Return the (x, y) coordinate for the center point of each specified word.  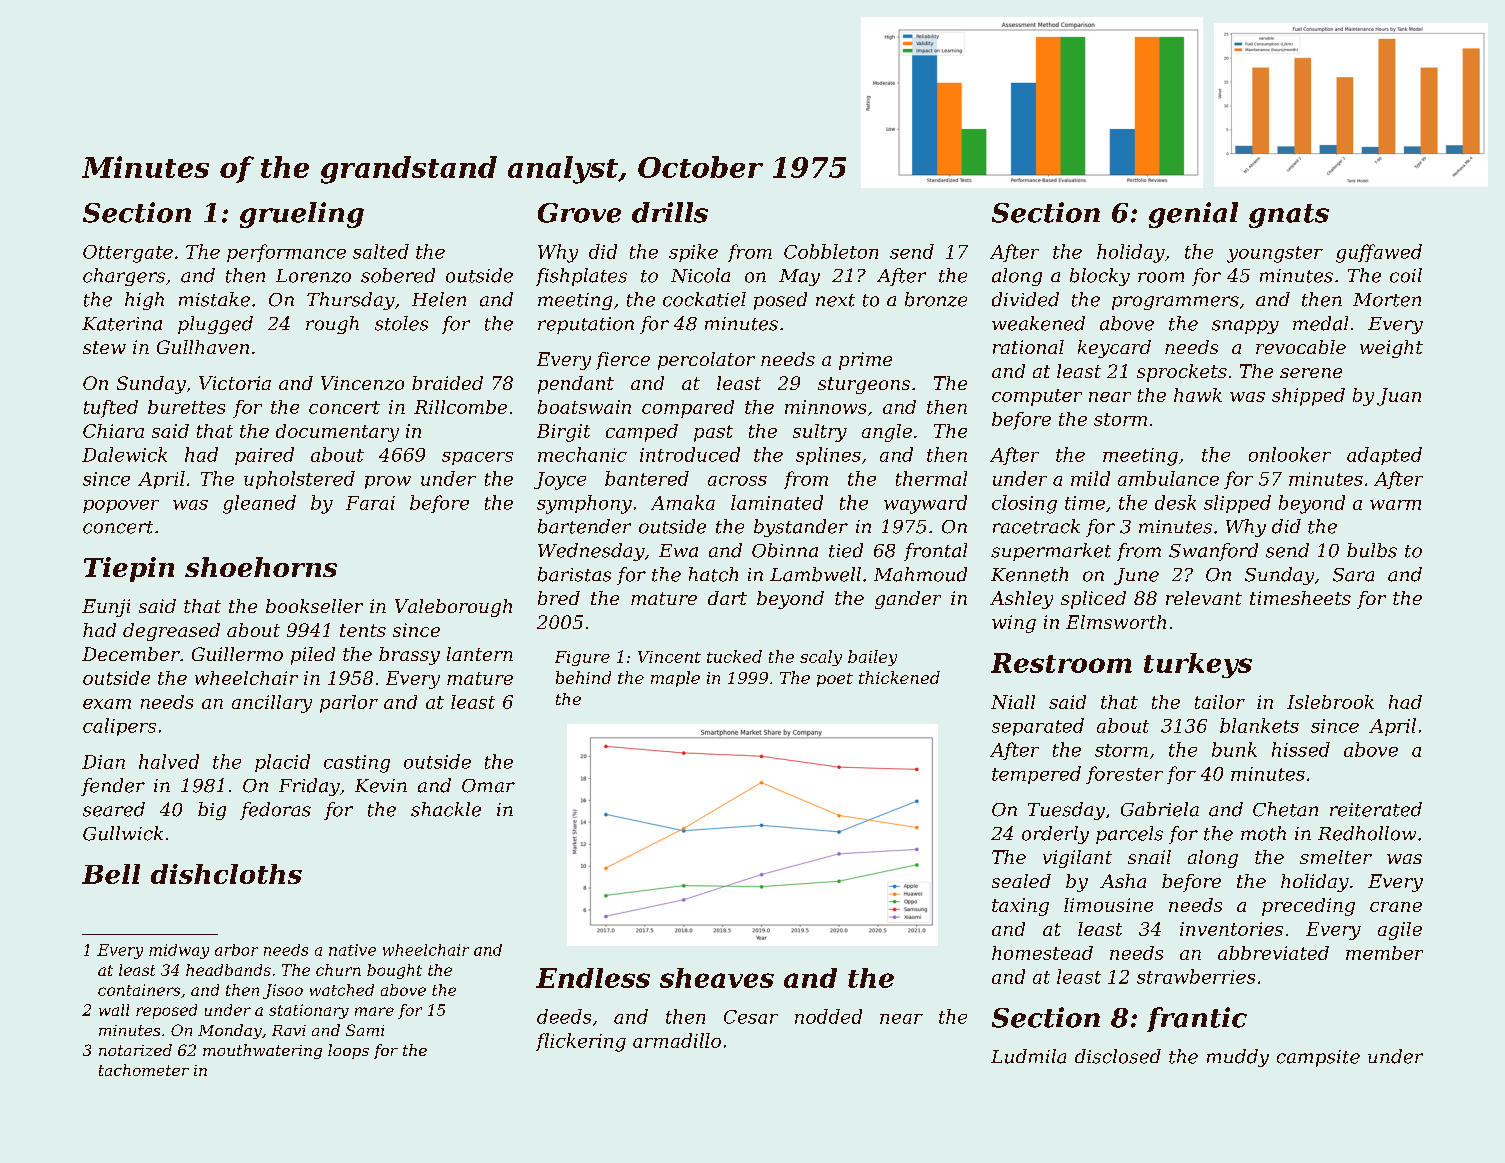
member (1384, 953)
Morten (1387, 300)
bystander (801, 528)
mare (374, 1011)
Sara (1353, 575)
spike (693, 253)
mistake (214, 299)
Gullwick (123, 833)
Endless (593, 978)
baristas (574, 574)
